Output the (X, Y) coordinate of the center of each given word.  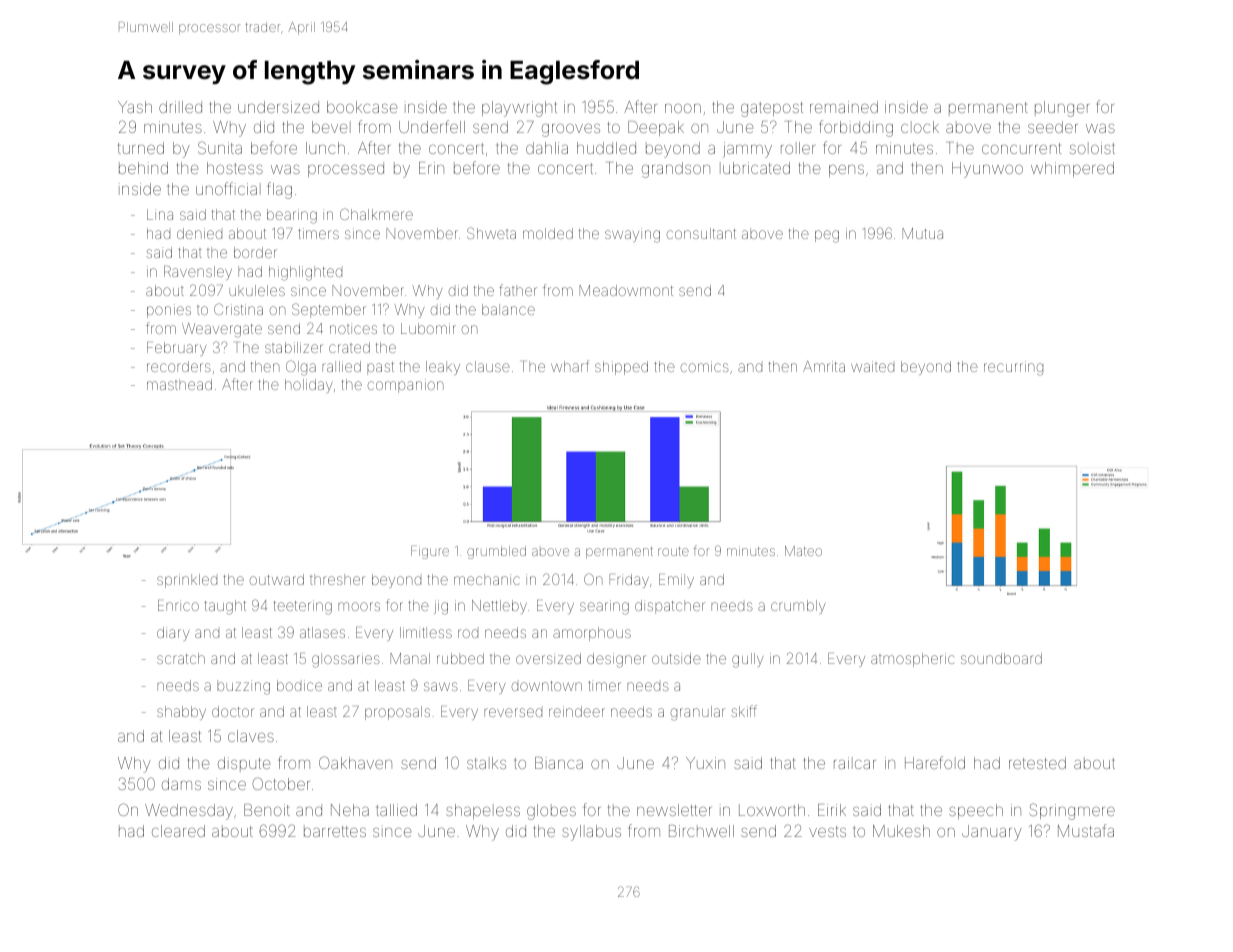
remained (844, 107)
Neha (350, 810)
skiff (744, 711)
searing (604, 607)
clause (488, 366)
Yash (135, 107)
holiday (309, 386)
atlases (322, 632)
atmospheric (912, 660)
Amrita (824, 366)
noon (683, 108)
